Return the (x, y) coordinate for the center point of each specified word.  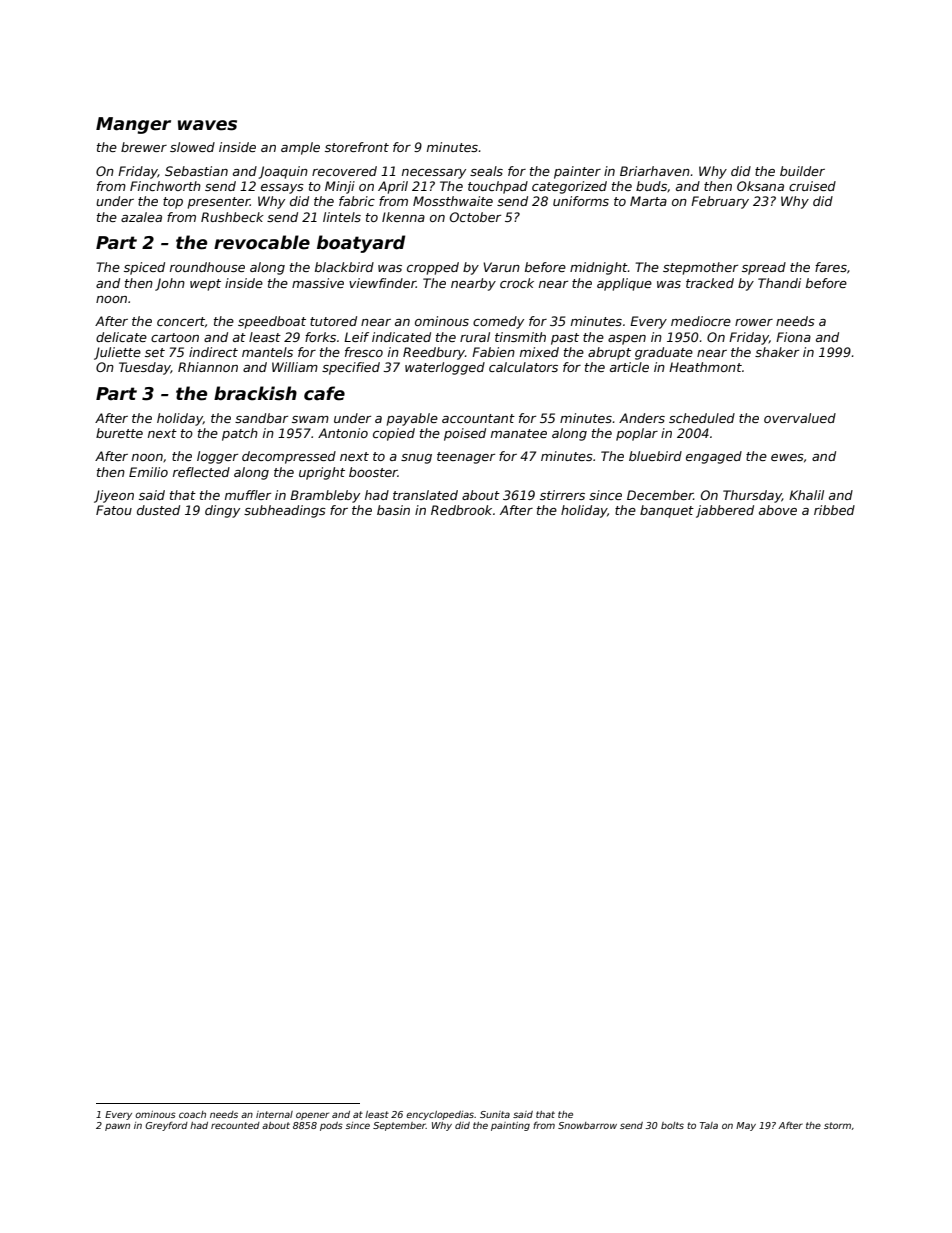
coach (192, 1114)
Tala (709, 1125)
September (399, 1126)
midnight (599, 268)
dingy (222, 511)
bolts (672, 1125)
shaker (777, 352)
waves (207, 125)
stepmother (700, 268)
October (475, 217)
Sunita (495, 1114)
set (155, 352)
